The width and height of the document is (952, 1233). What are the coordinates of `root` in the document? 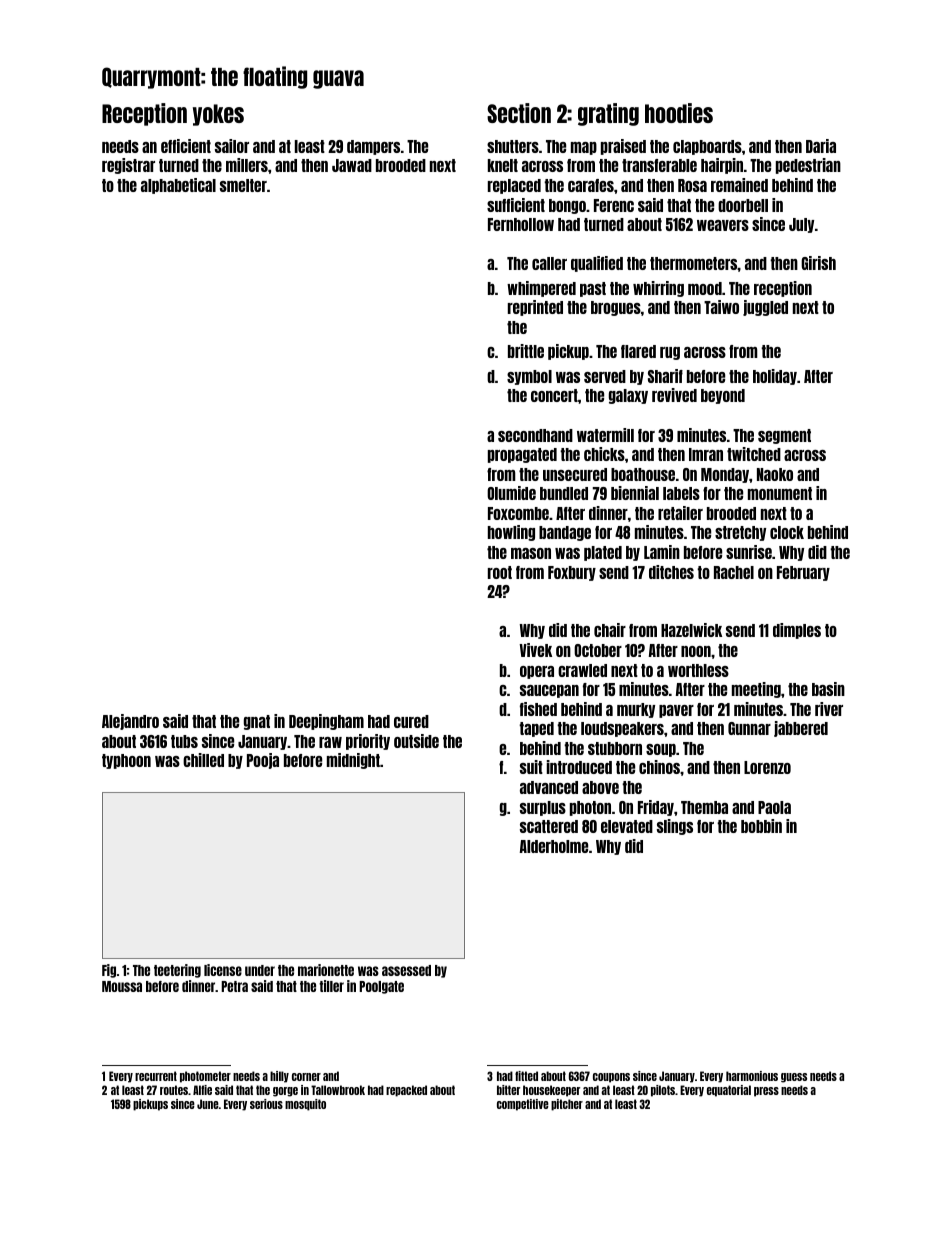 It's located at (500, 572).
